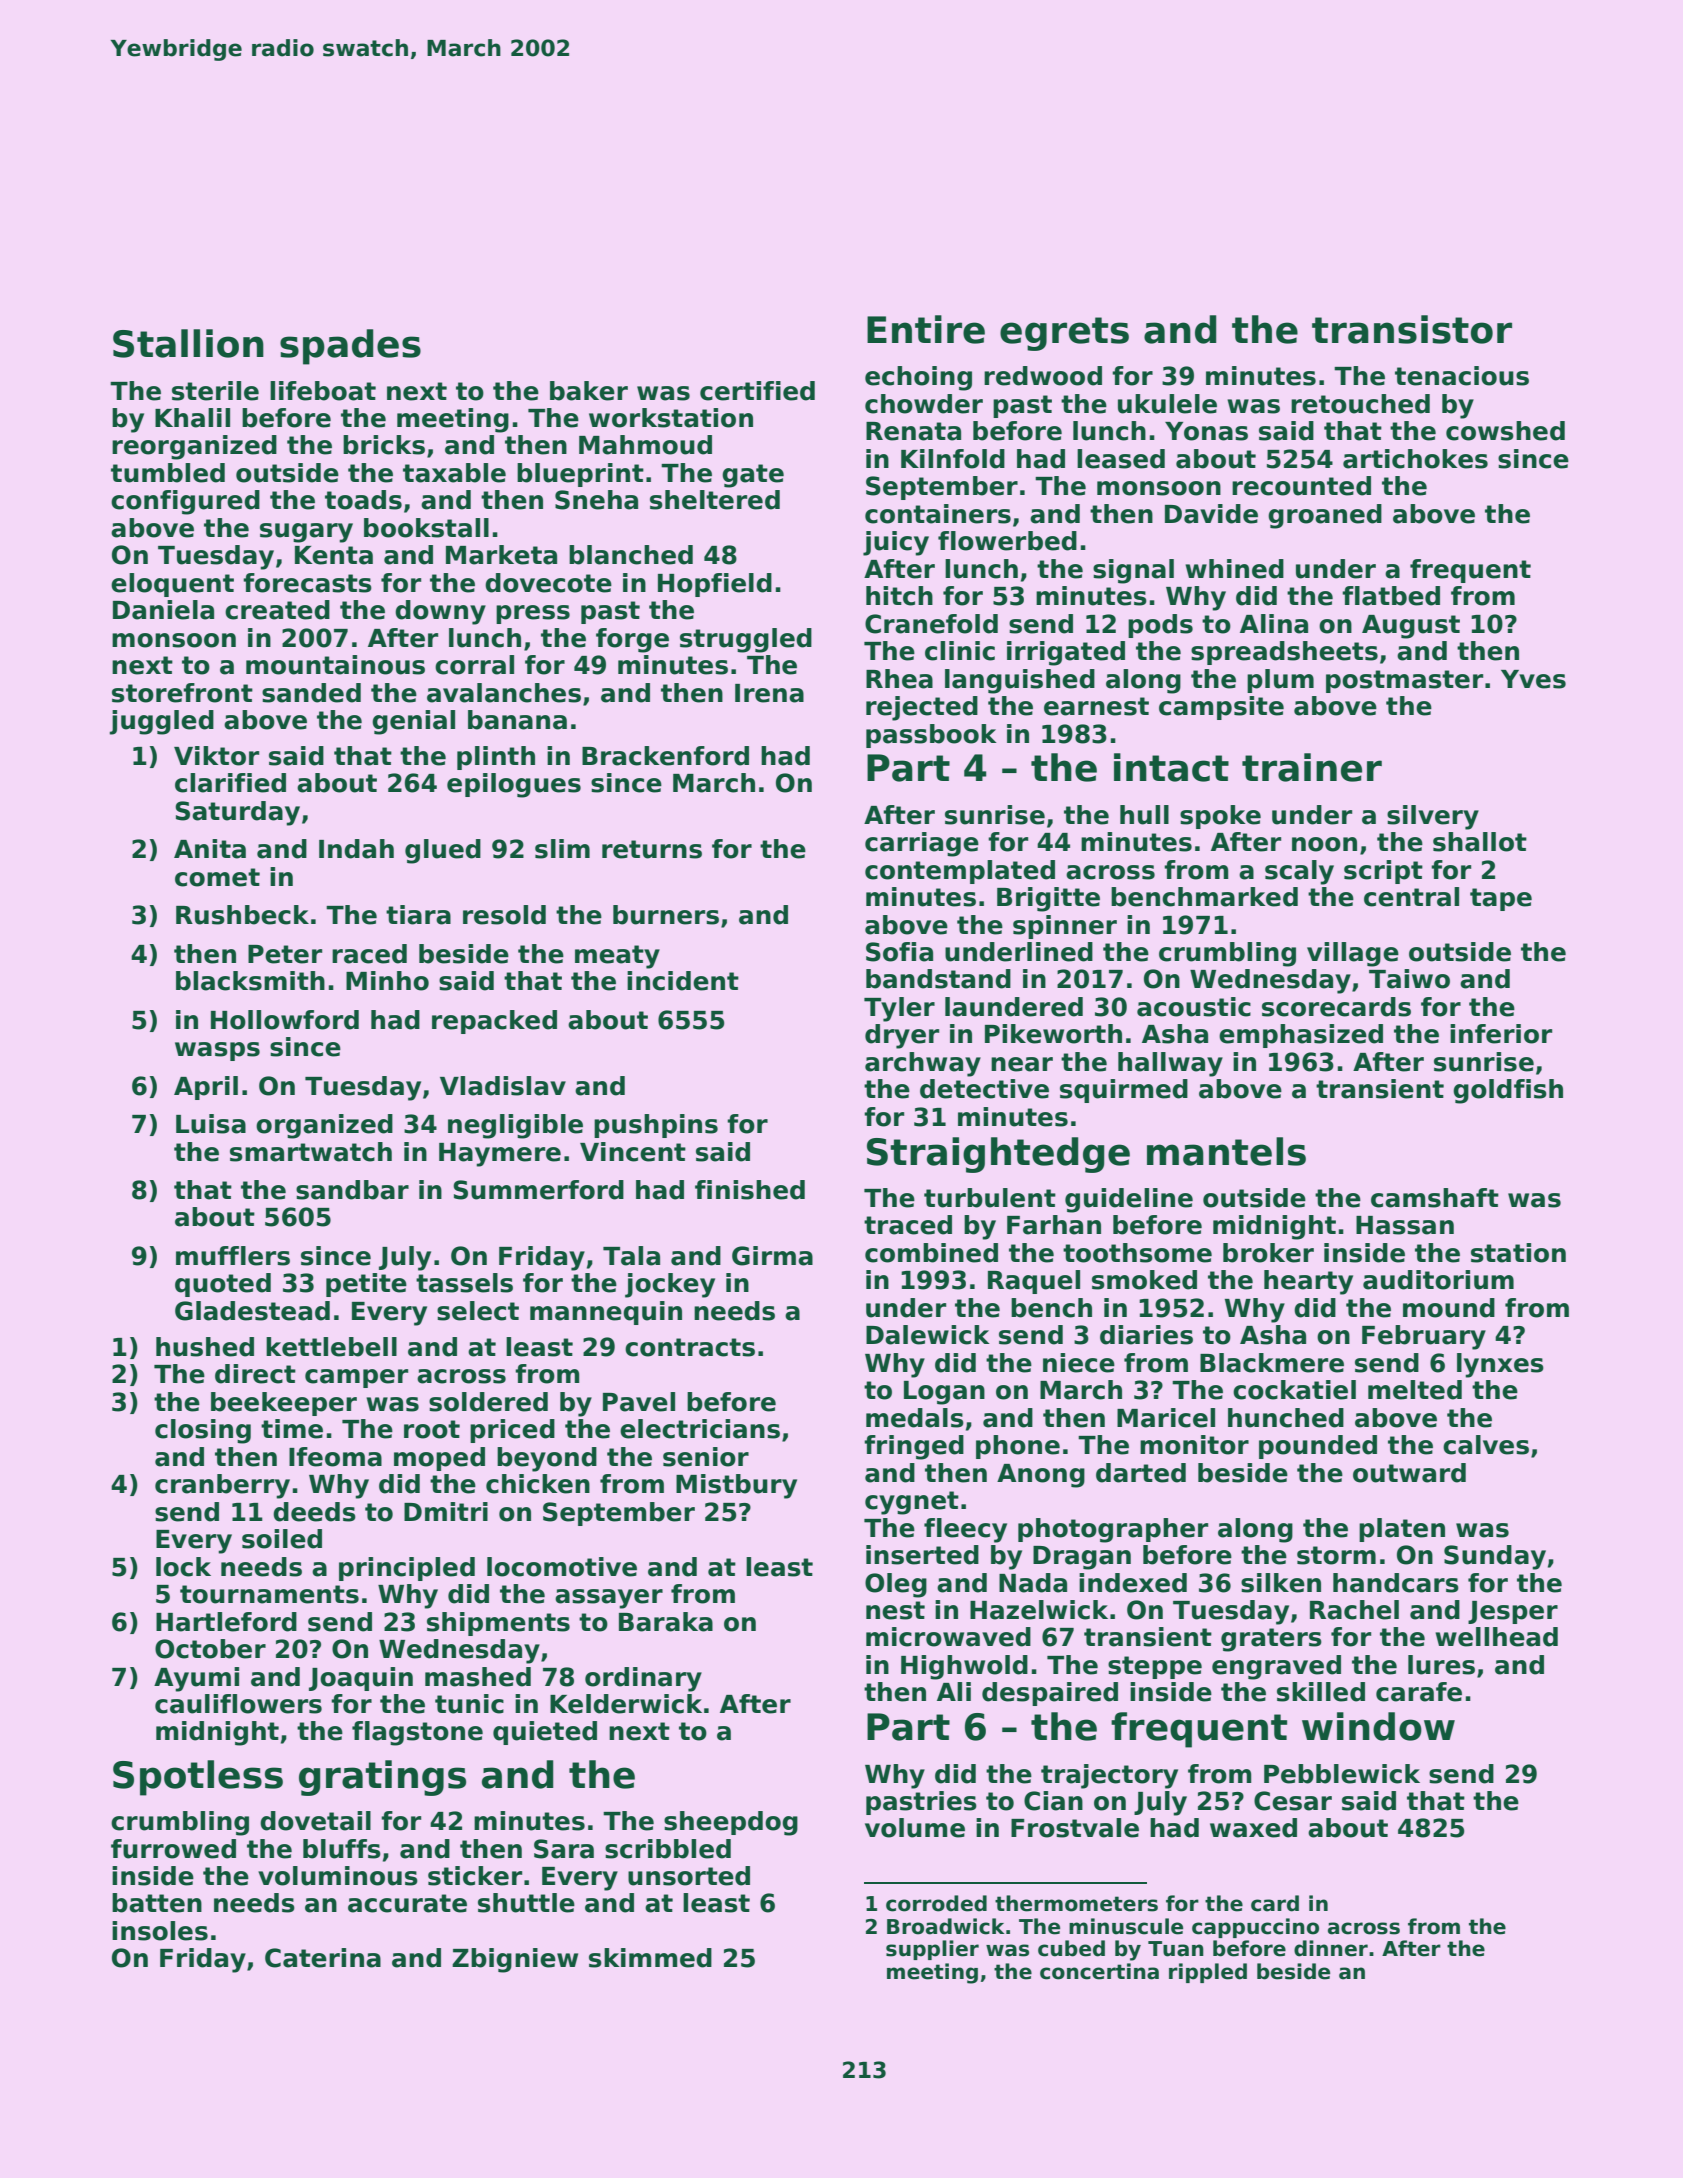 The width and height of the page is (1683, 2178). Describe the element at coordinates (1226, 1151) in the page. I see `mantels` at that location.
